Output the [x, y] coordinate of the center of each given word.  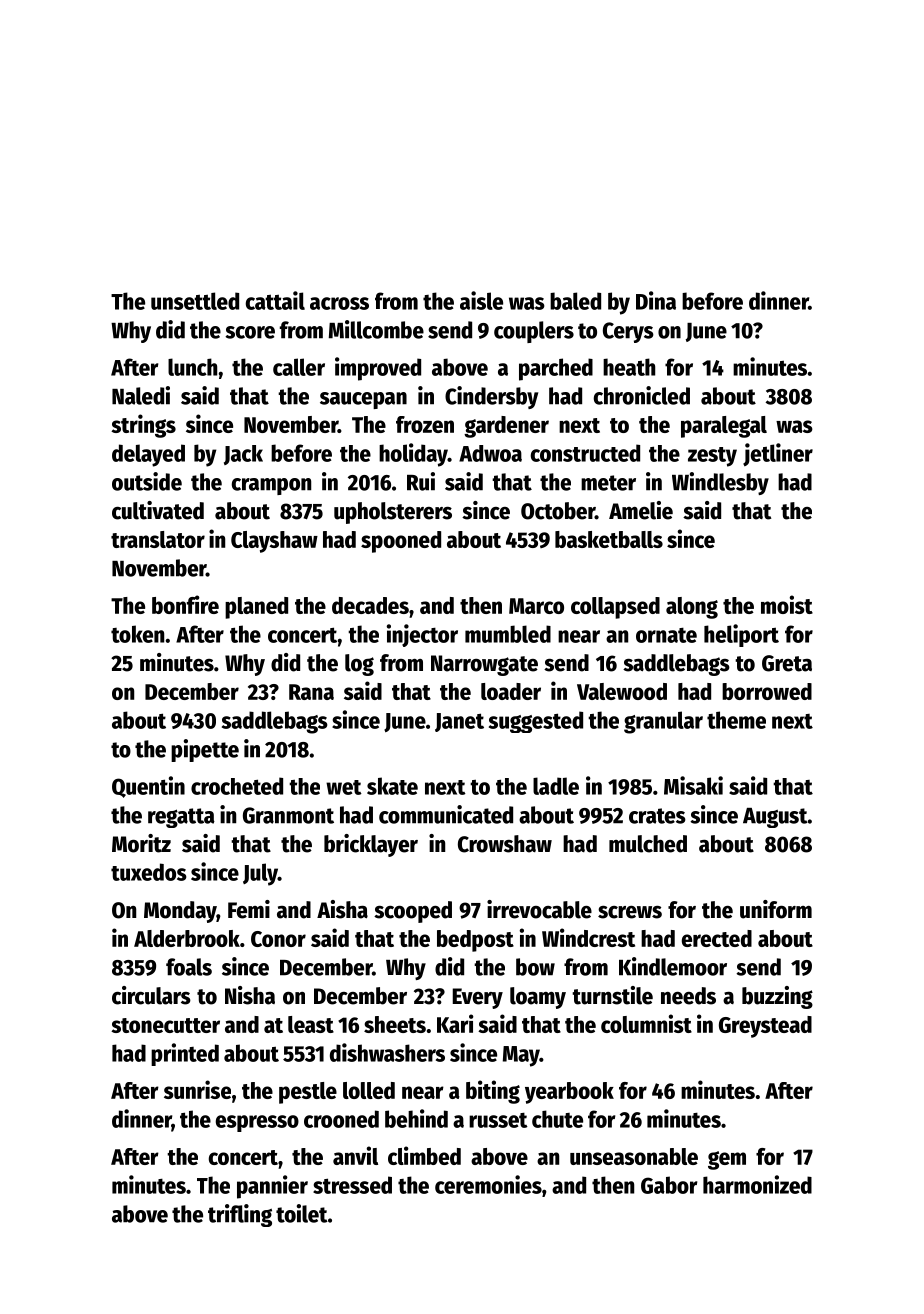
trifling [240, 1215]
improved [378, 369]
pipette [205, 750]
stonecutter [165, 1025]
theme [736, 720]
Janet [459, 722]
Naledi [141, 395]
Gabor [669, 1185]
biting [493, 1092]
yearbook [569, 1093]
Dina [656, 300]
